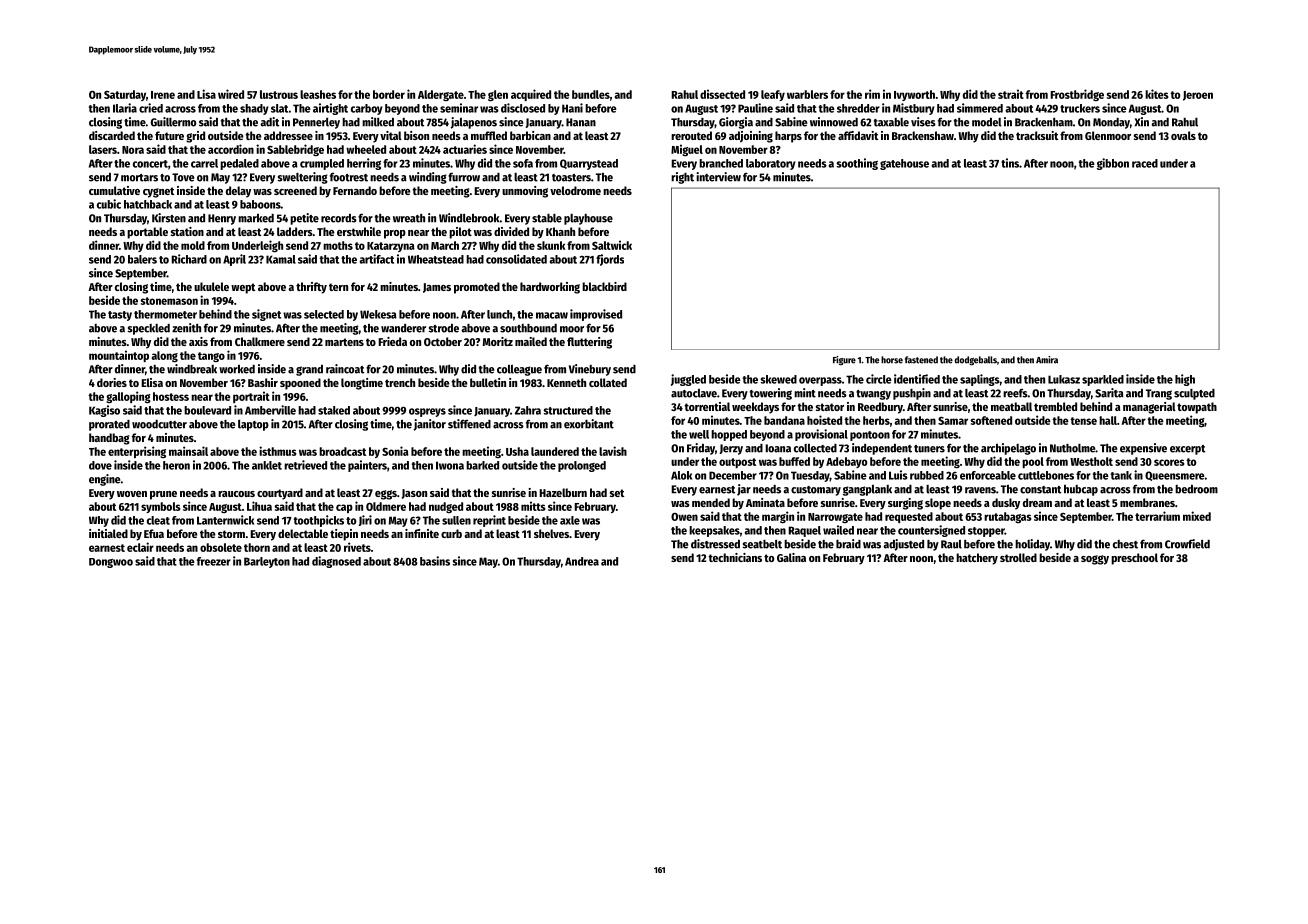 The height and width of the screenshot is (924, 1308). Describe the element at coordinates (791, 557) in the screenshot. I see `Galina` at that location.
